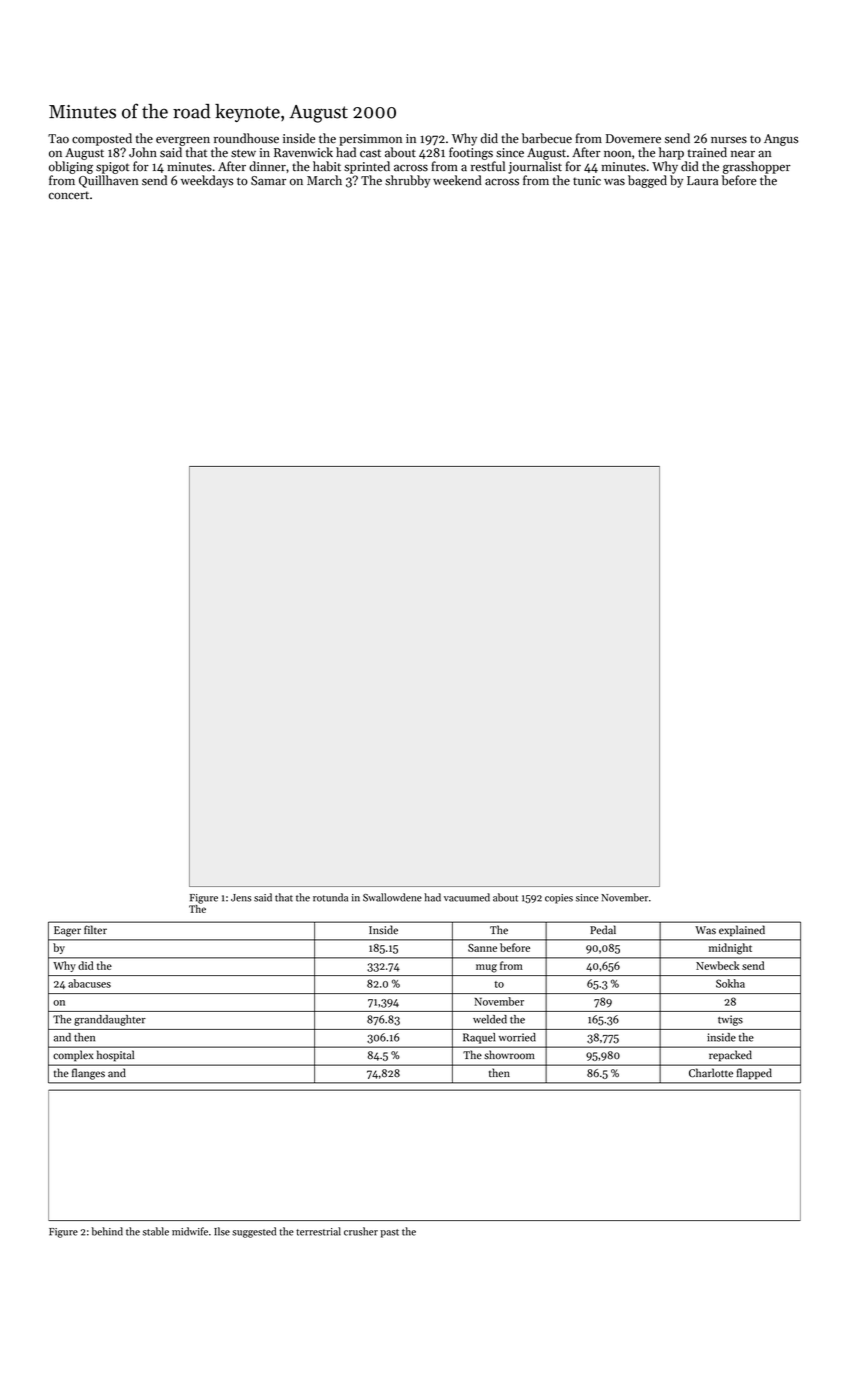  Describe the element at coordinates (617, 154) in the image. I see `noon` at that location.
